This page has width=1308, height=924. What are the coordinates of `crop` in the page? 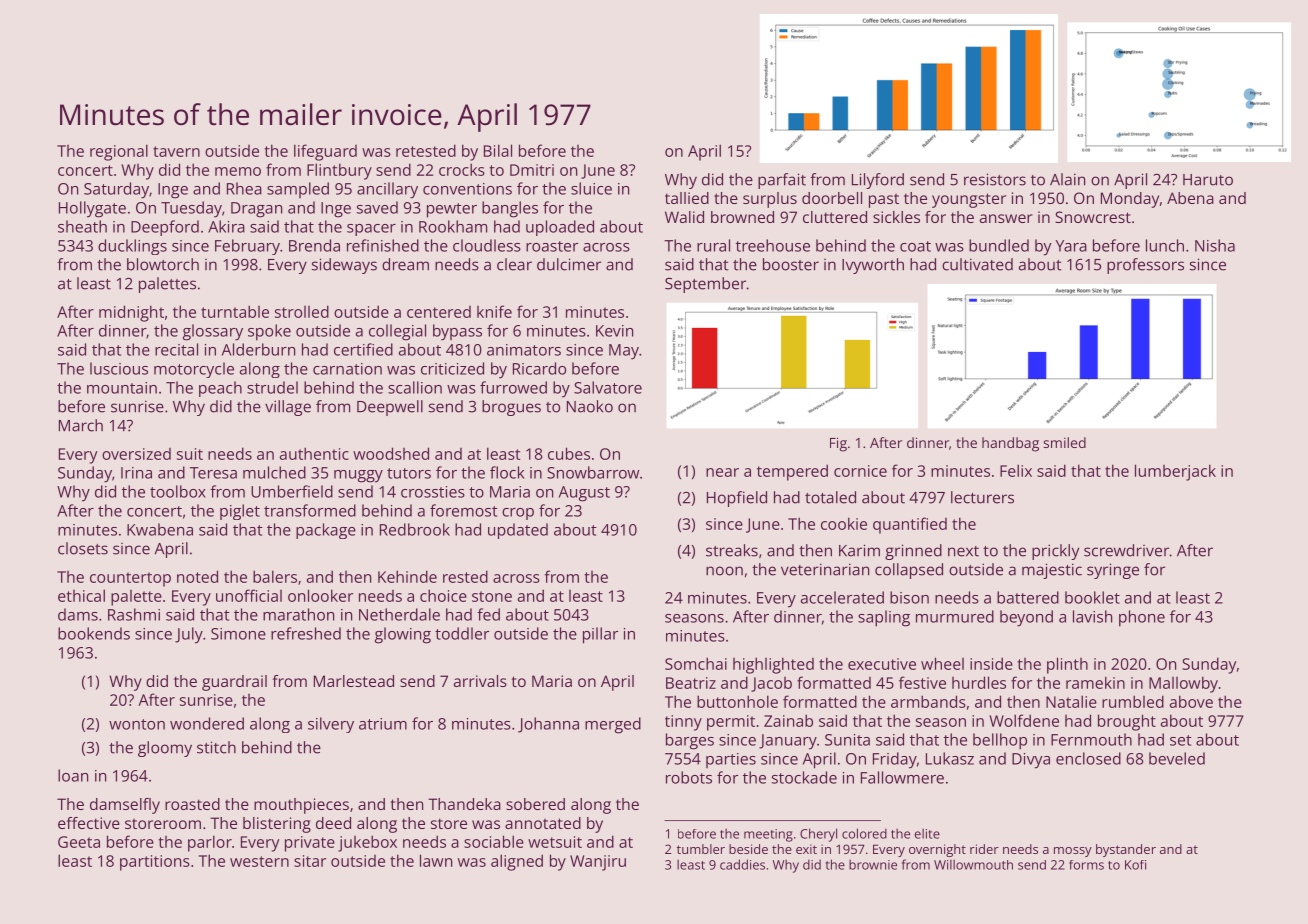 It's located at (518, 514).
